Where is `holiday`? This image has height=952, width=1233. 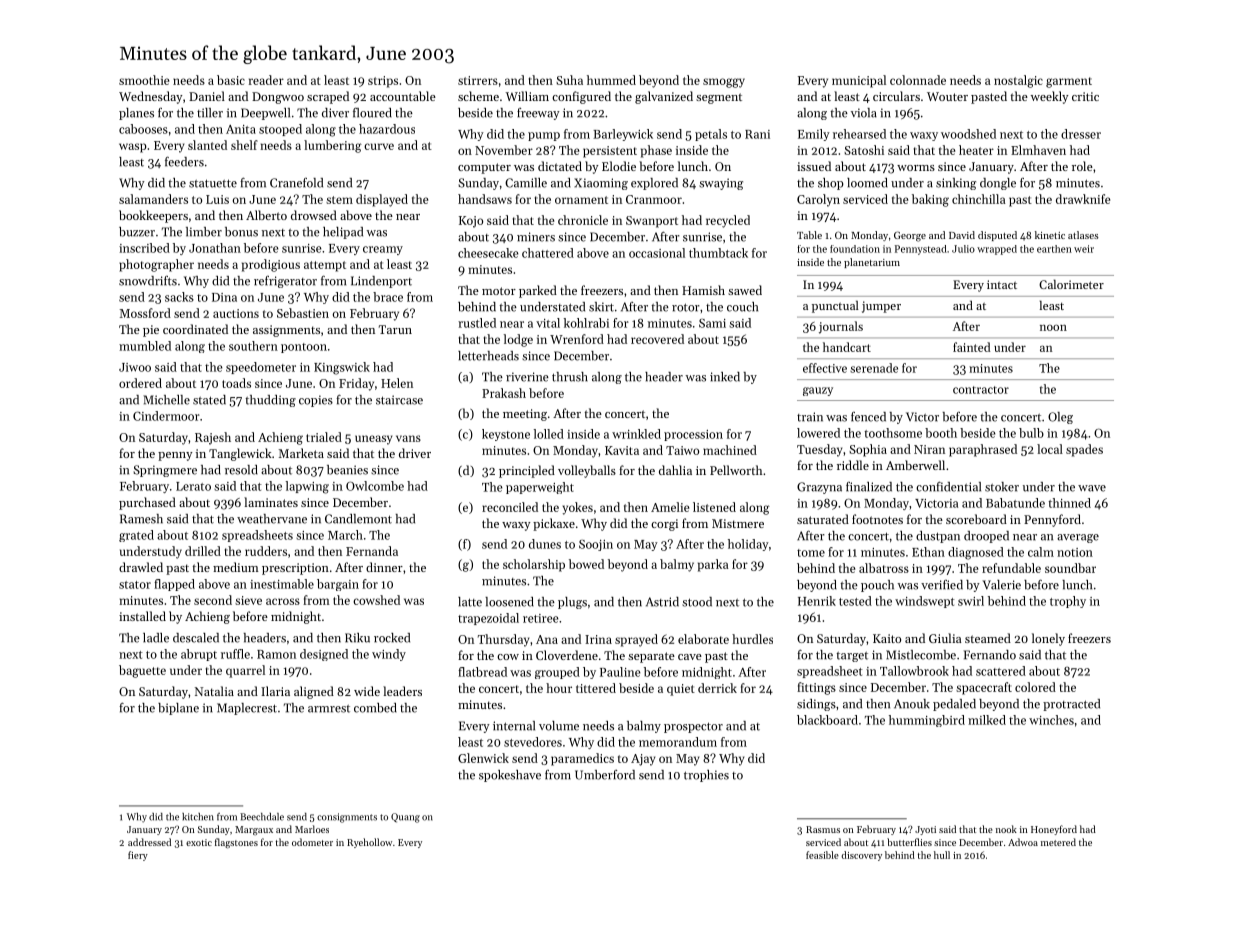
holiday is located at coordinates (748, 545).
